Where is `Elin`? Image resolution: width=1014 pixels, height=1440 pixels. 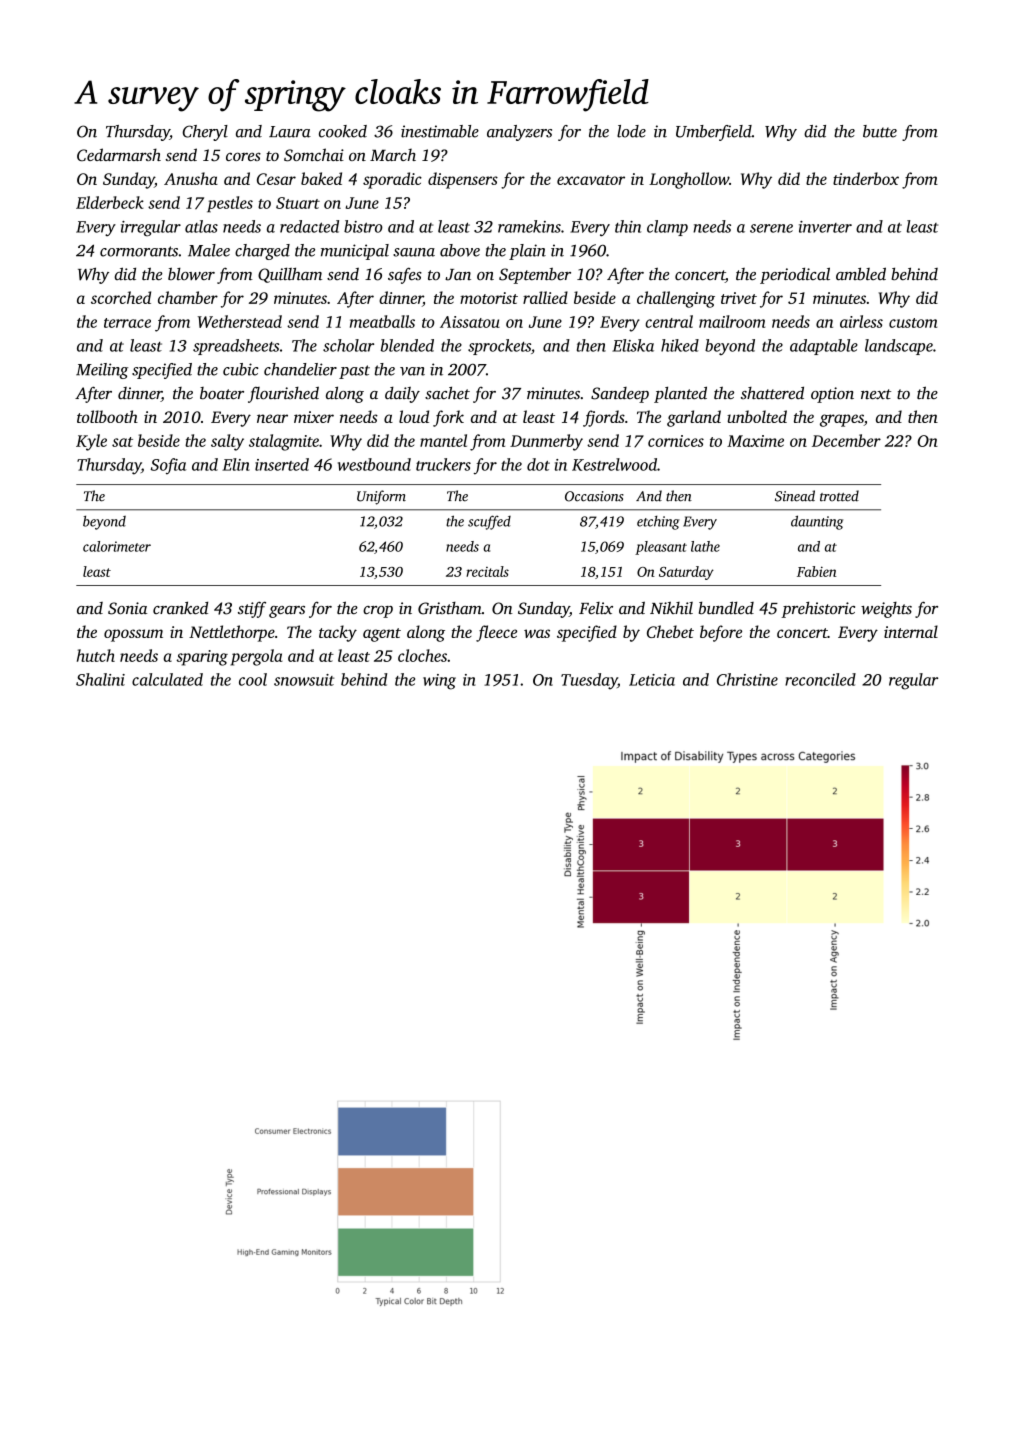
Elin is located at coordinates (235, 464).
